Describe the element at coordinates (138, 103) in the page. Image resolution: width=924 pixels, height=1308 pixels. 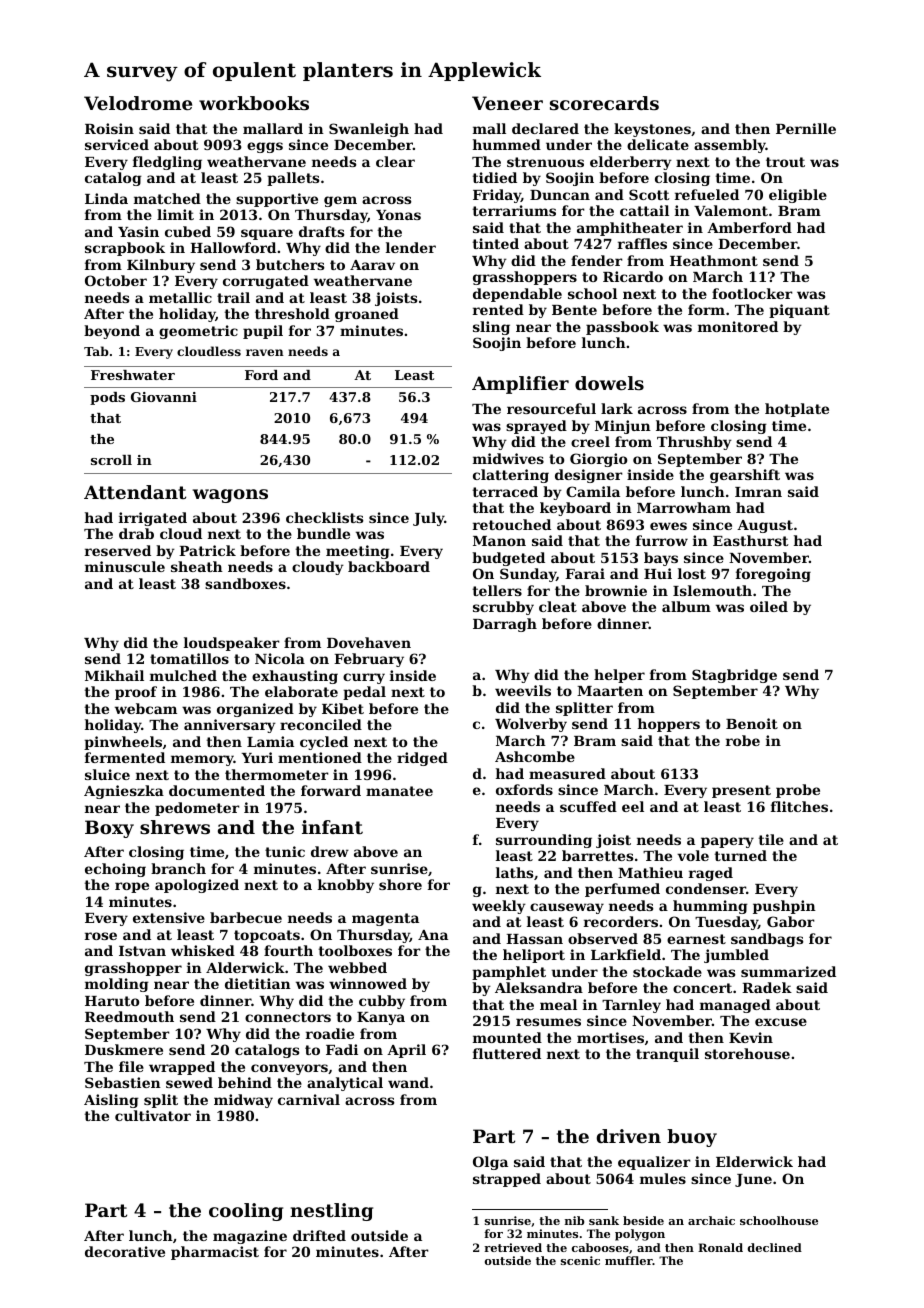
I see `Velodrome` at that location.
